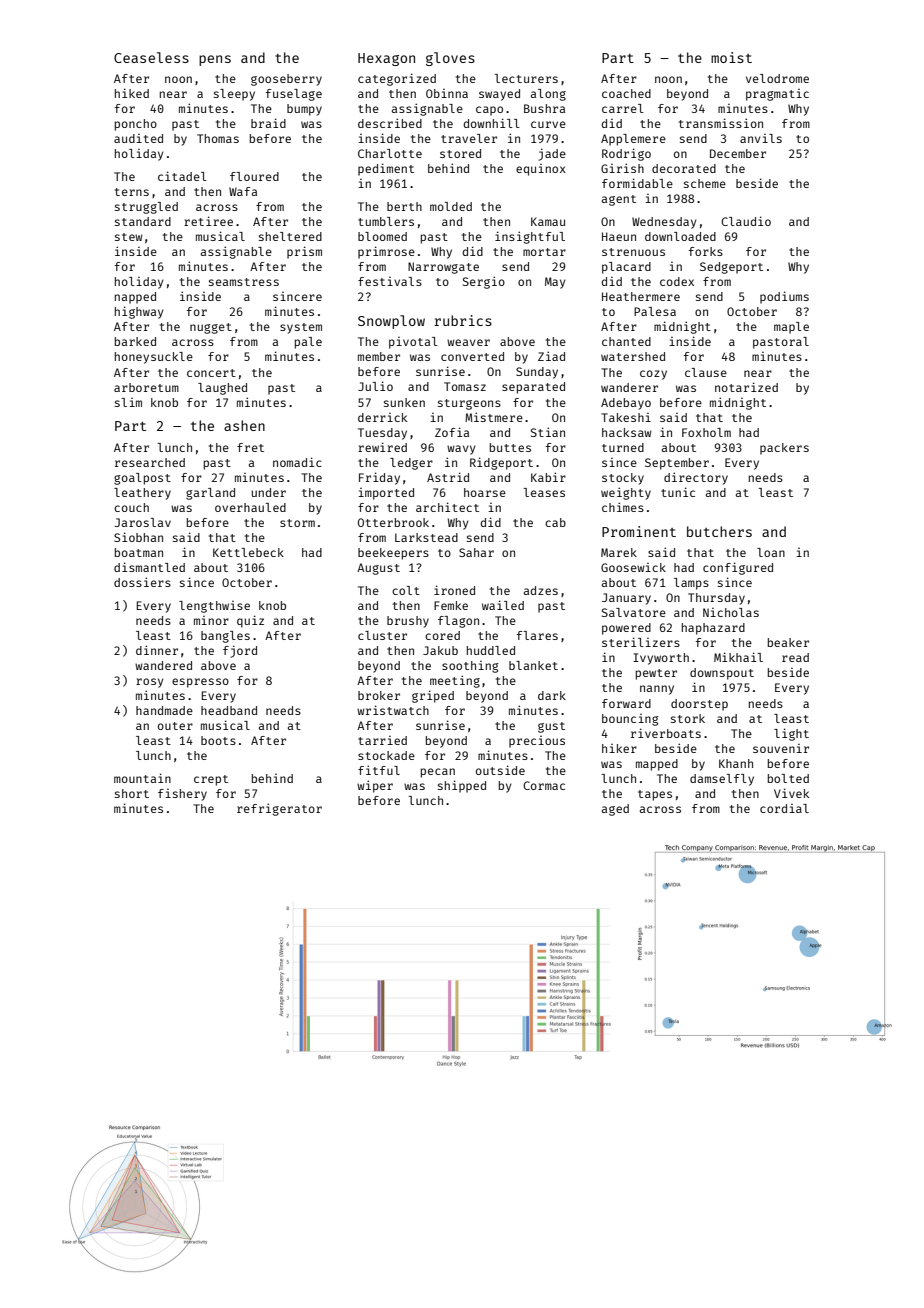 The image size is (924, 1308). I want to click on aged, so click(615, 810).
